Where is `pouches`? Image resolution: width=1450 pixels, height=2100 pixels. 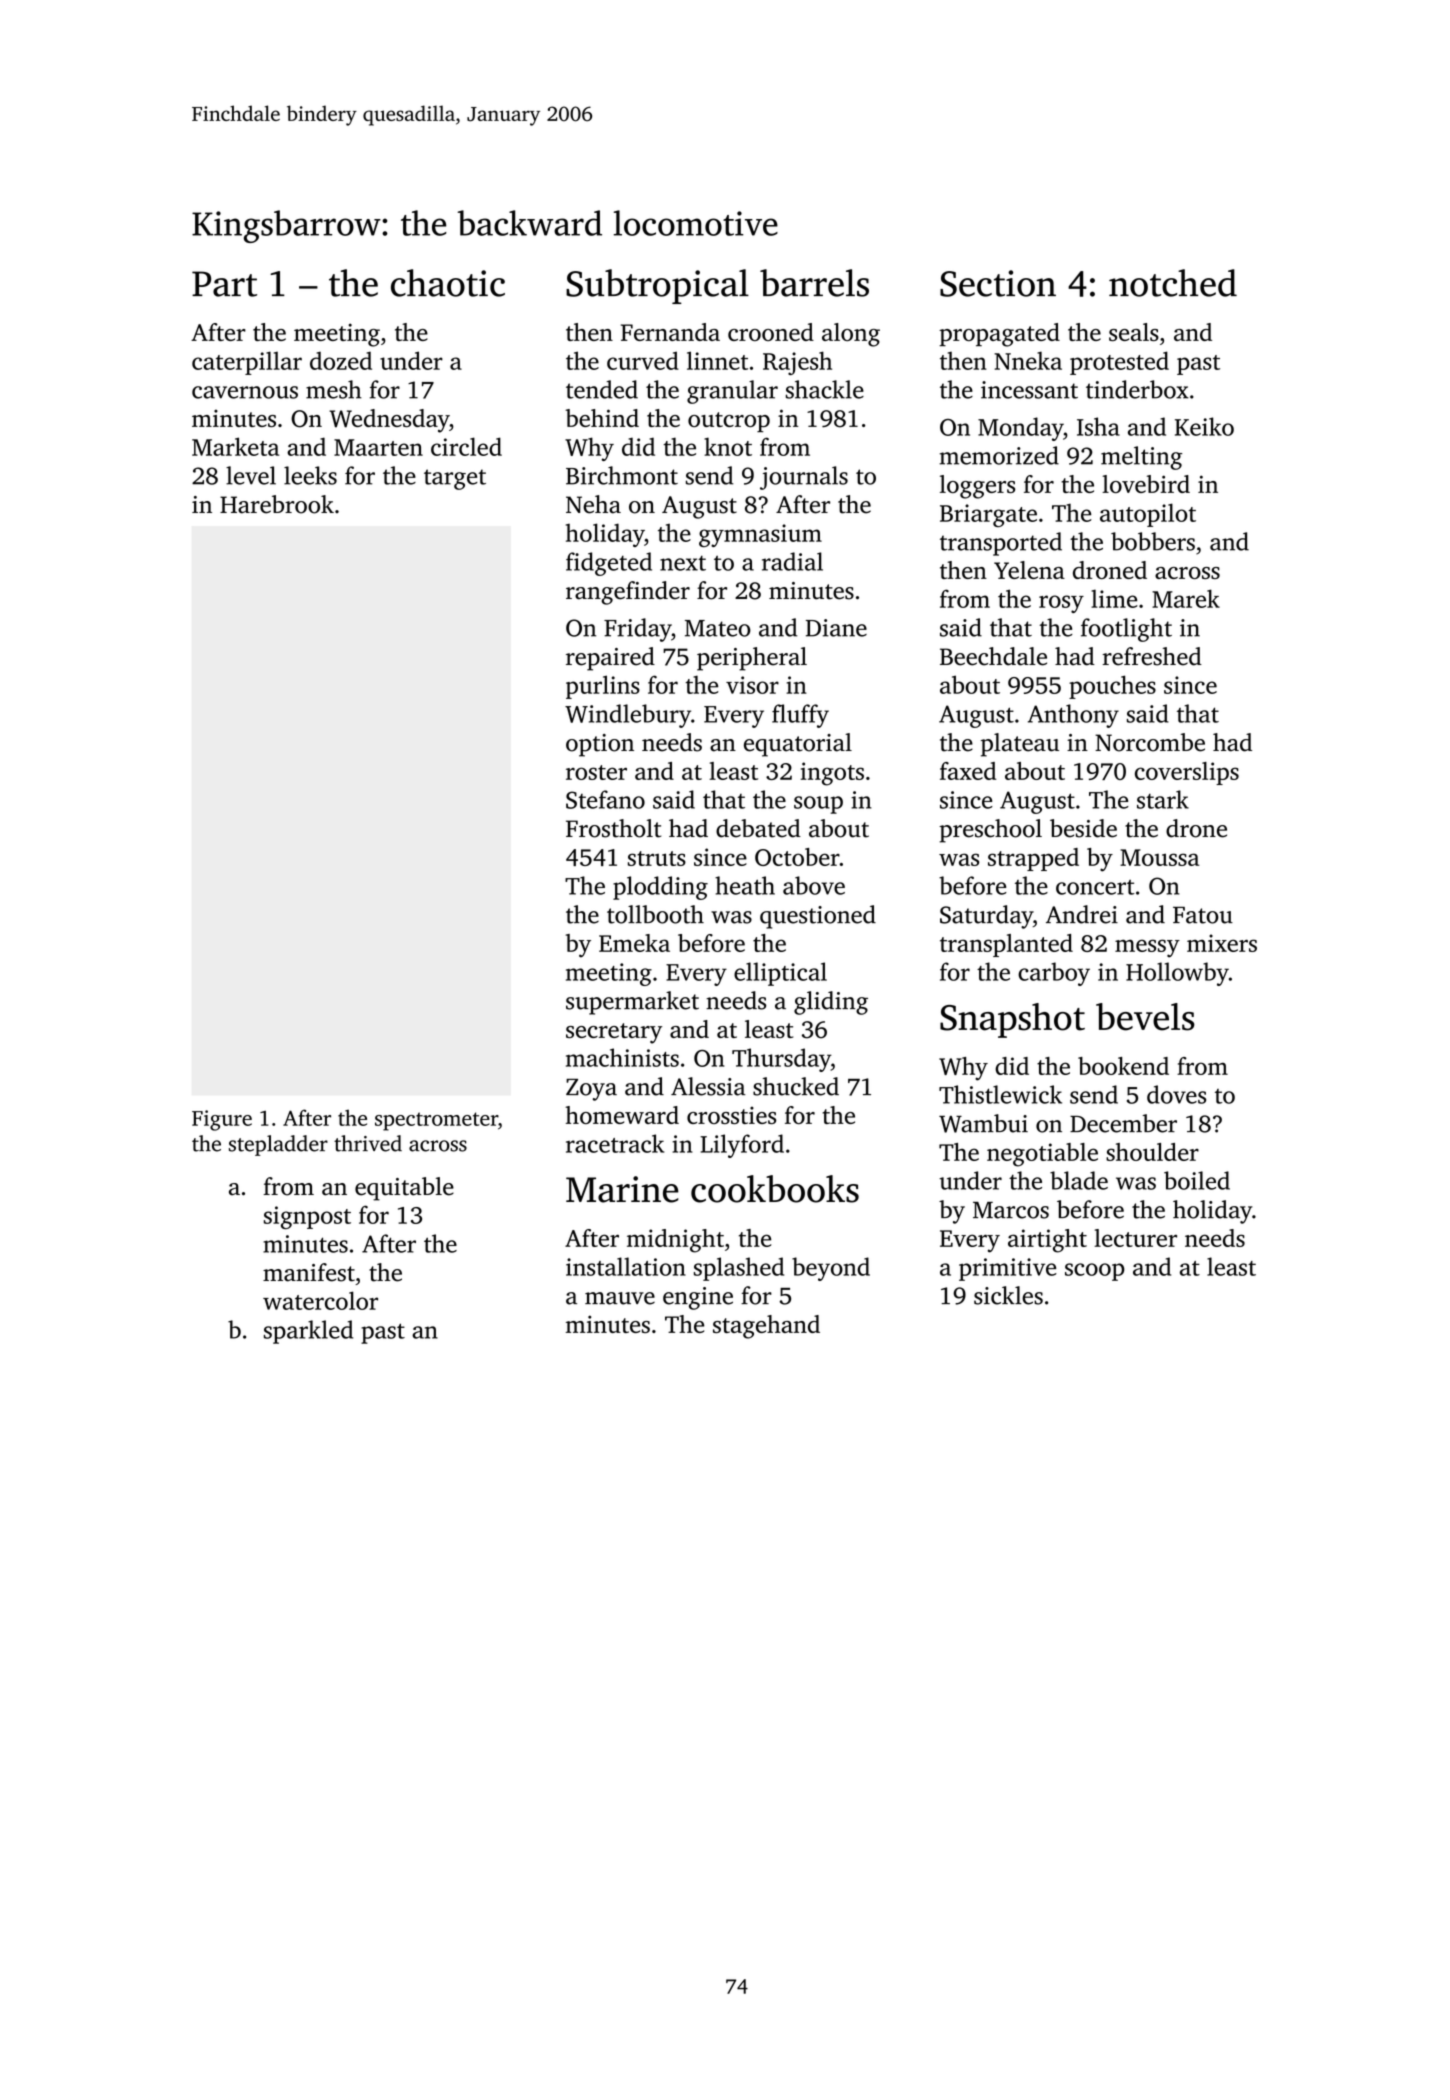 pouches is located at coordinates (1112, 687).
